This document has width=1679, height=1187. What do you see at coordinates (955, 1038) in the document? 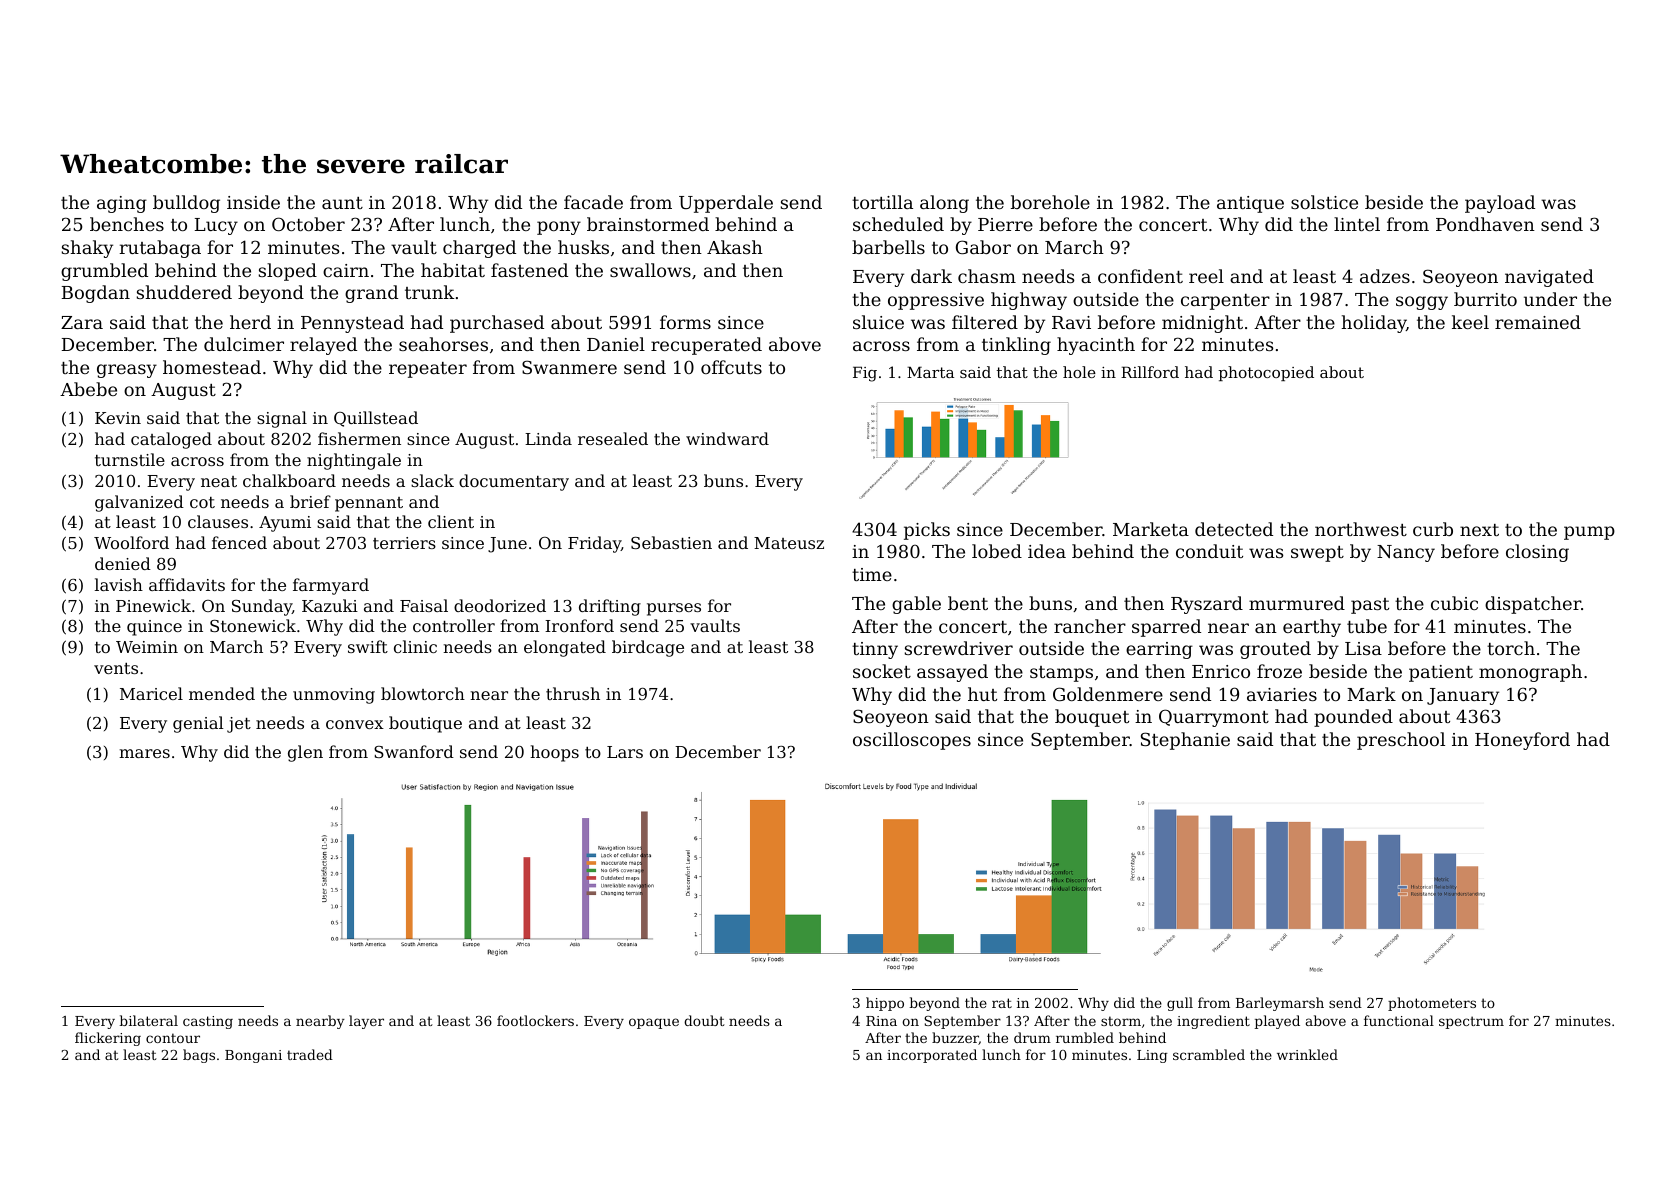
I see `buzzer` at bounding box center [955, 1038].
